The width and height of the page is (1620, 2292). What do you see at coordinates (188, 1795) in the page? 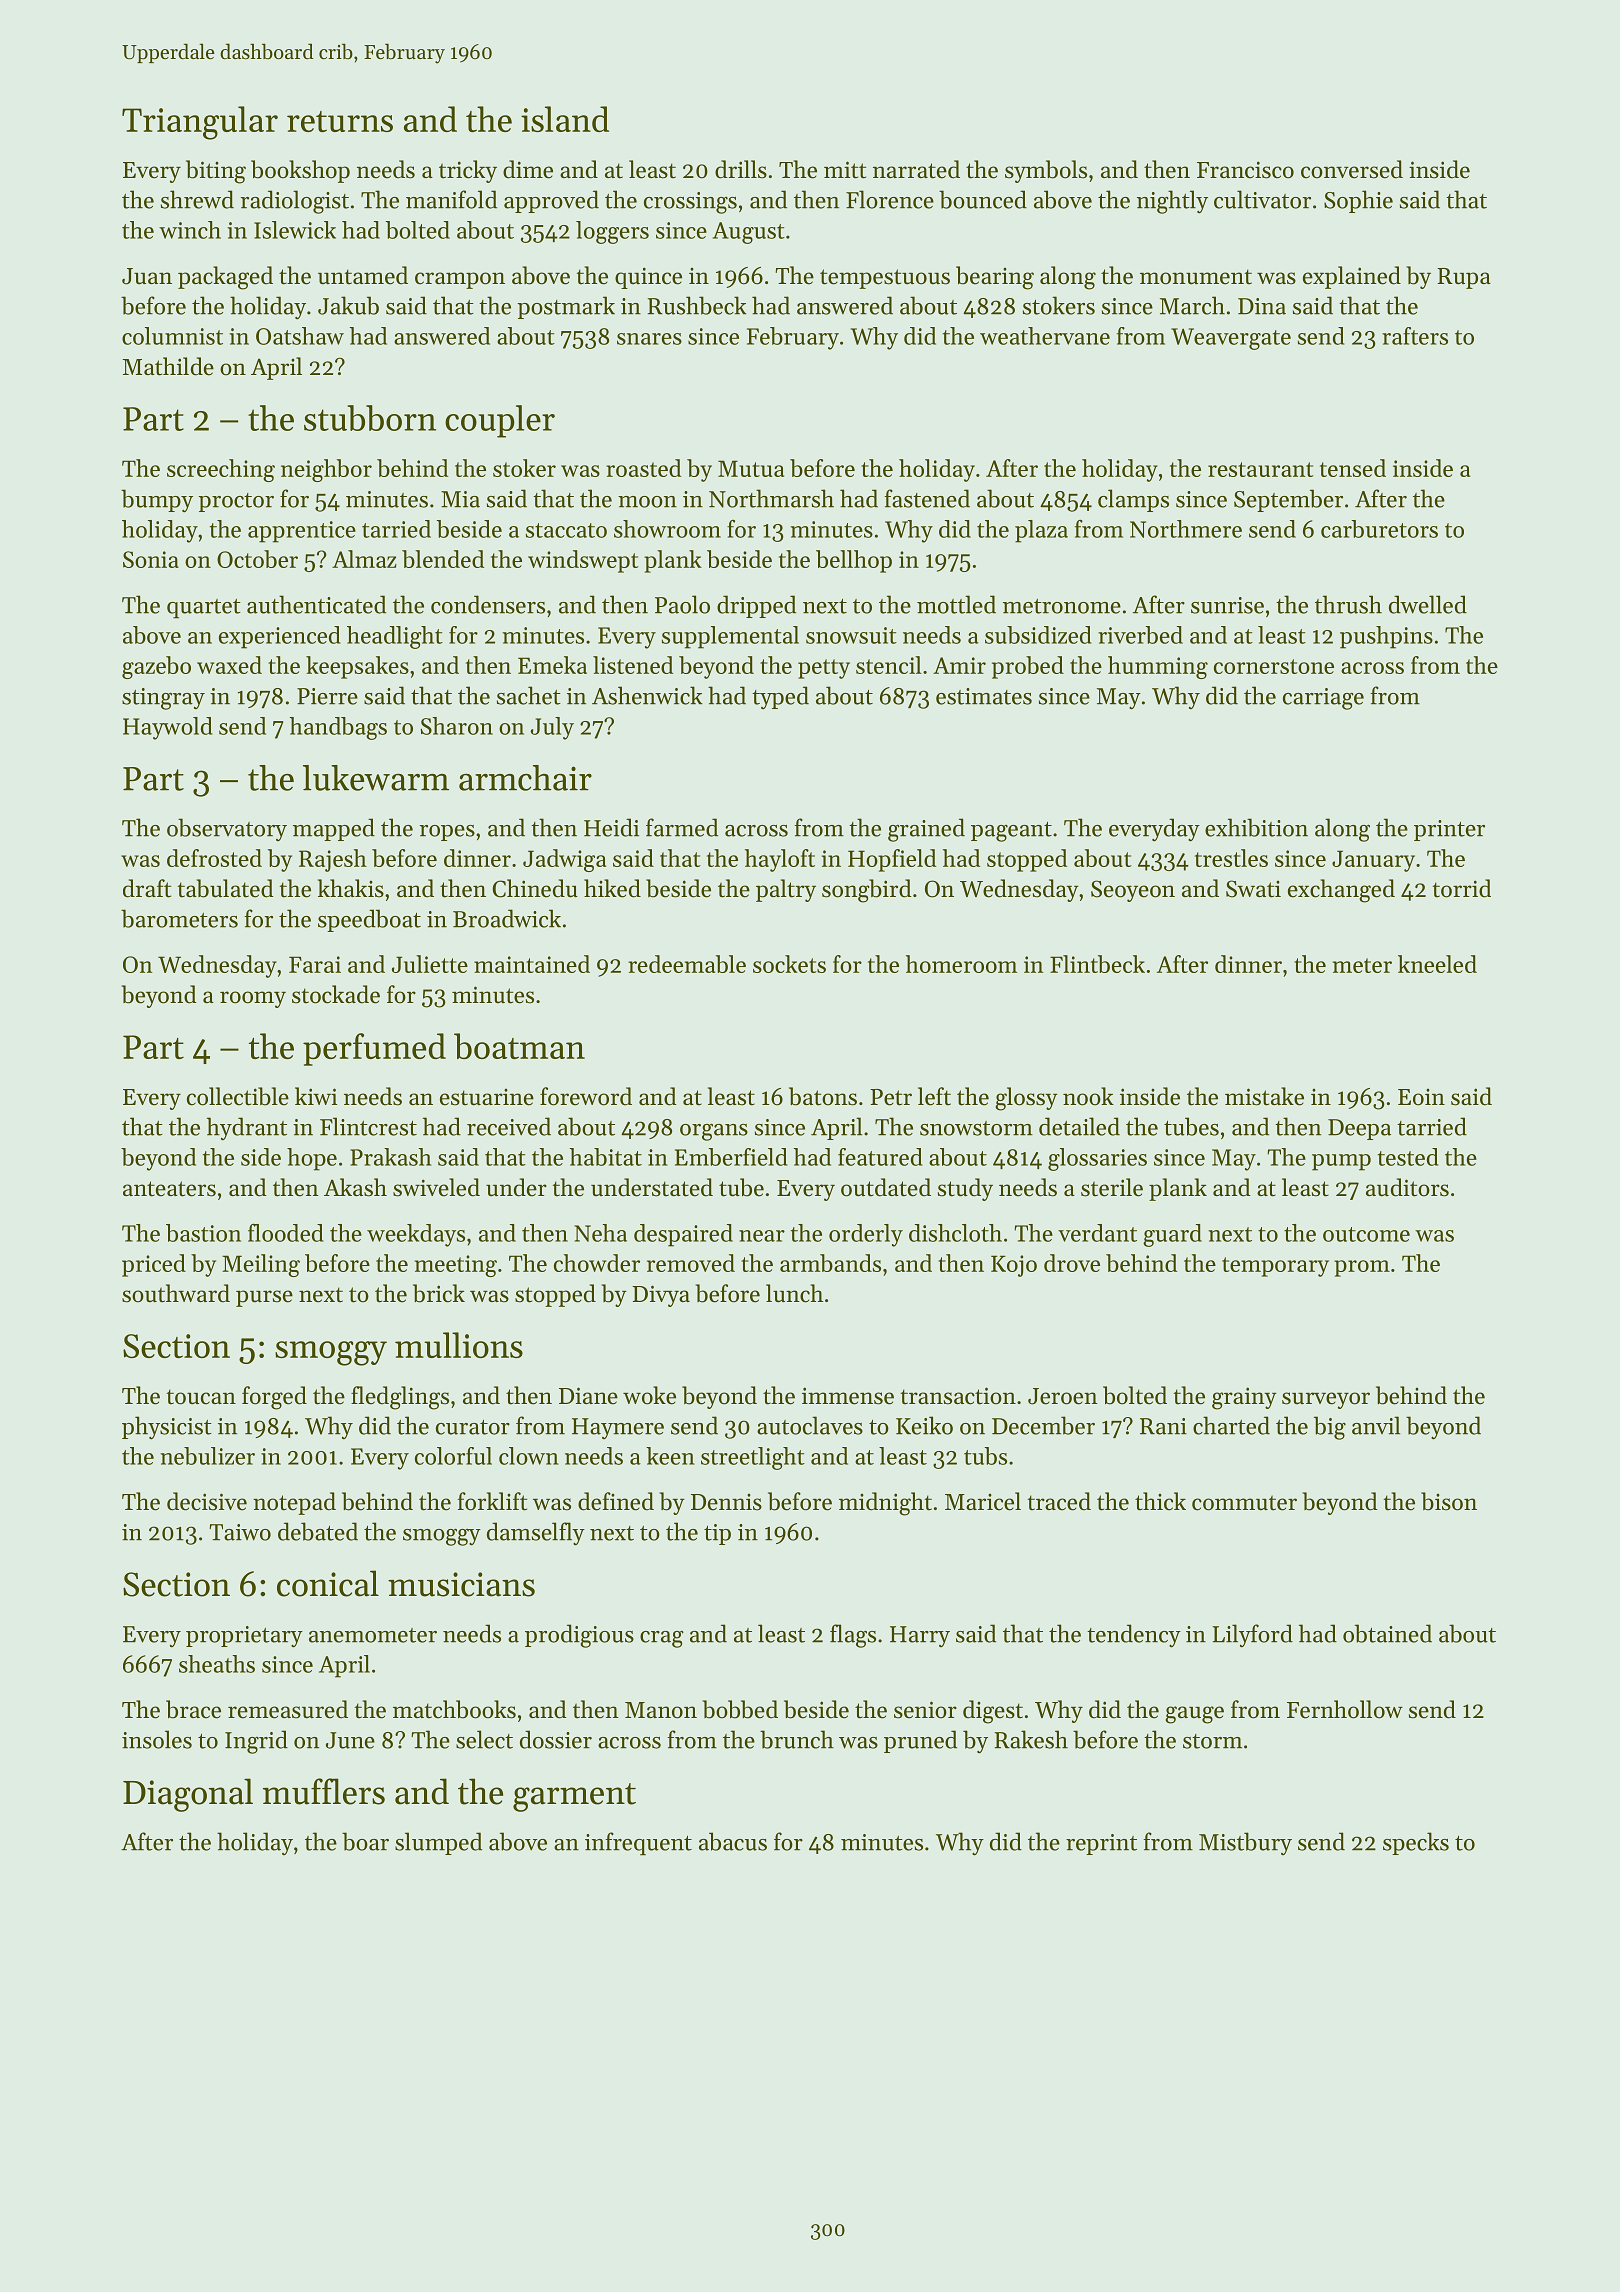
I see `Diagonal` at bounding box center [188, 1795].
